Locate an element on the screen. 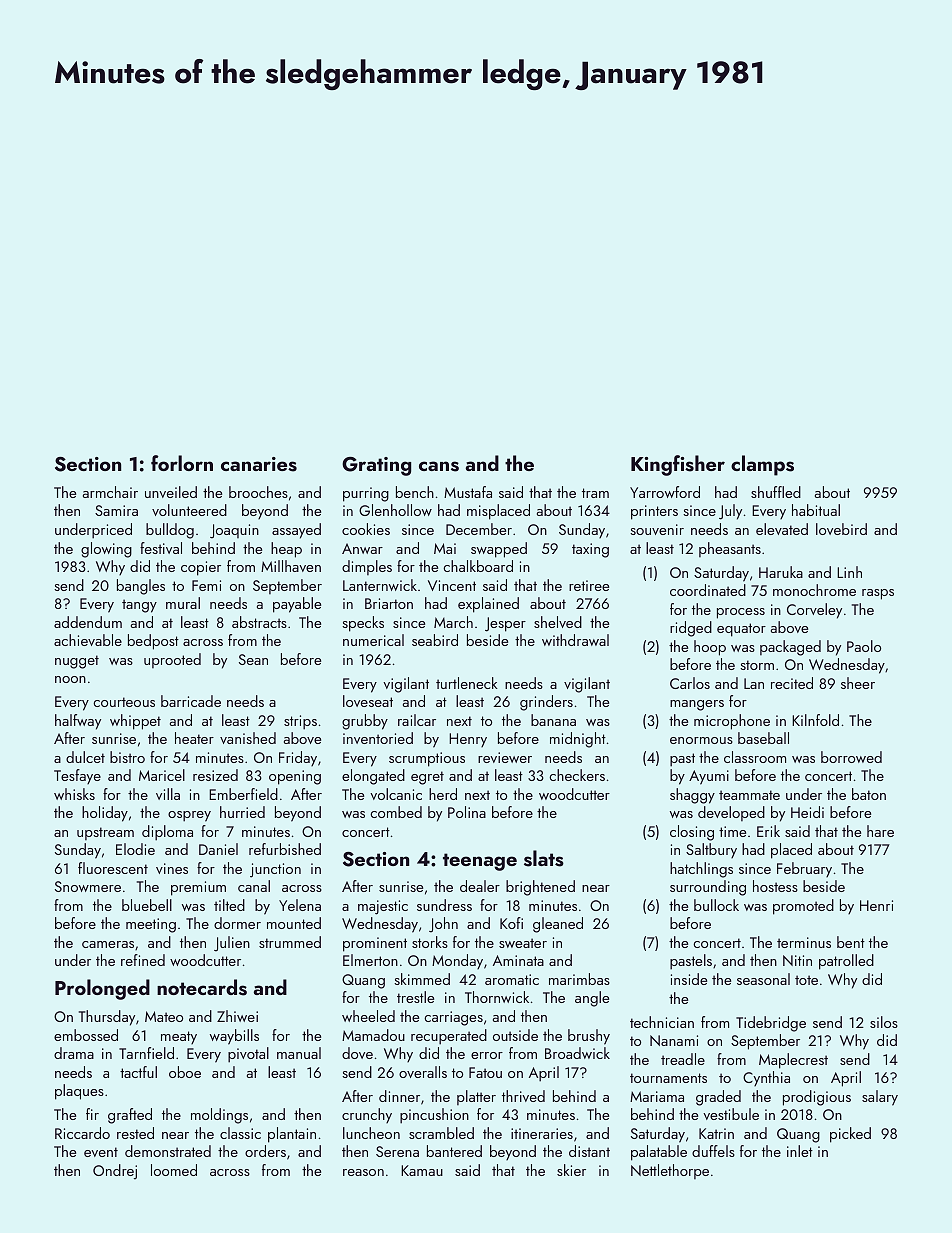 This screenshot has height=1233, width=952. time is located at coordinates (732, 831).
